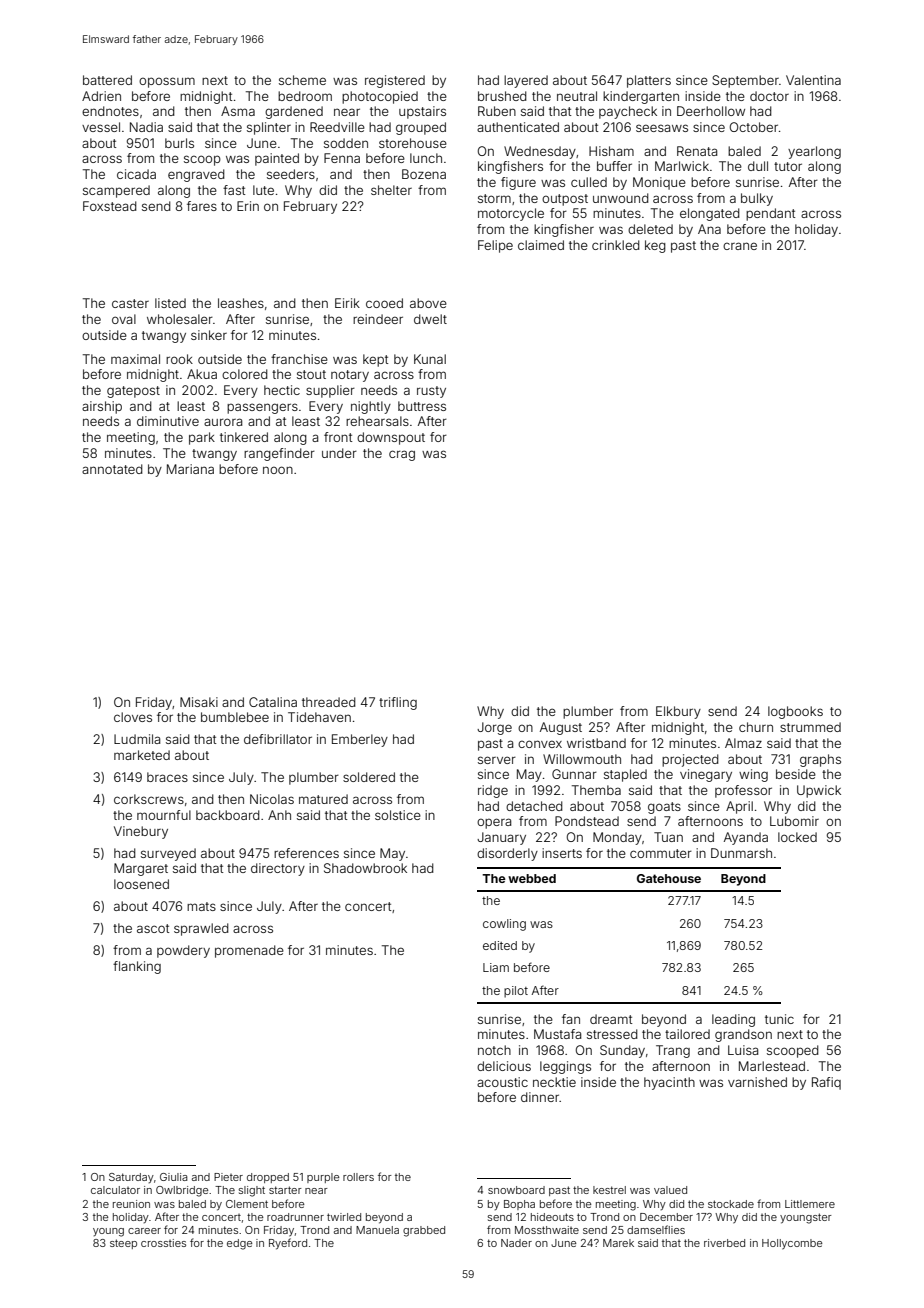 This image has width=924, height=1308. Describe the element at coordinates (756, 727) in the image. I see `churn` at that location.
